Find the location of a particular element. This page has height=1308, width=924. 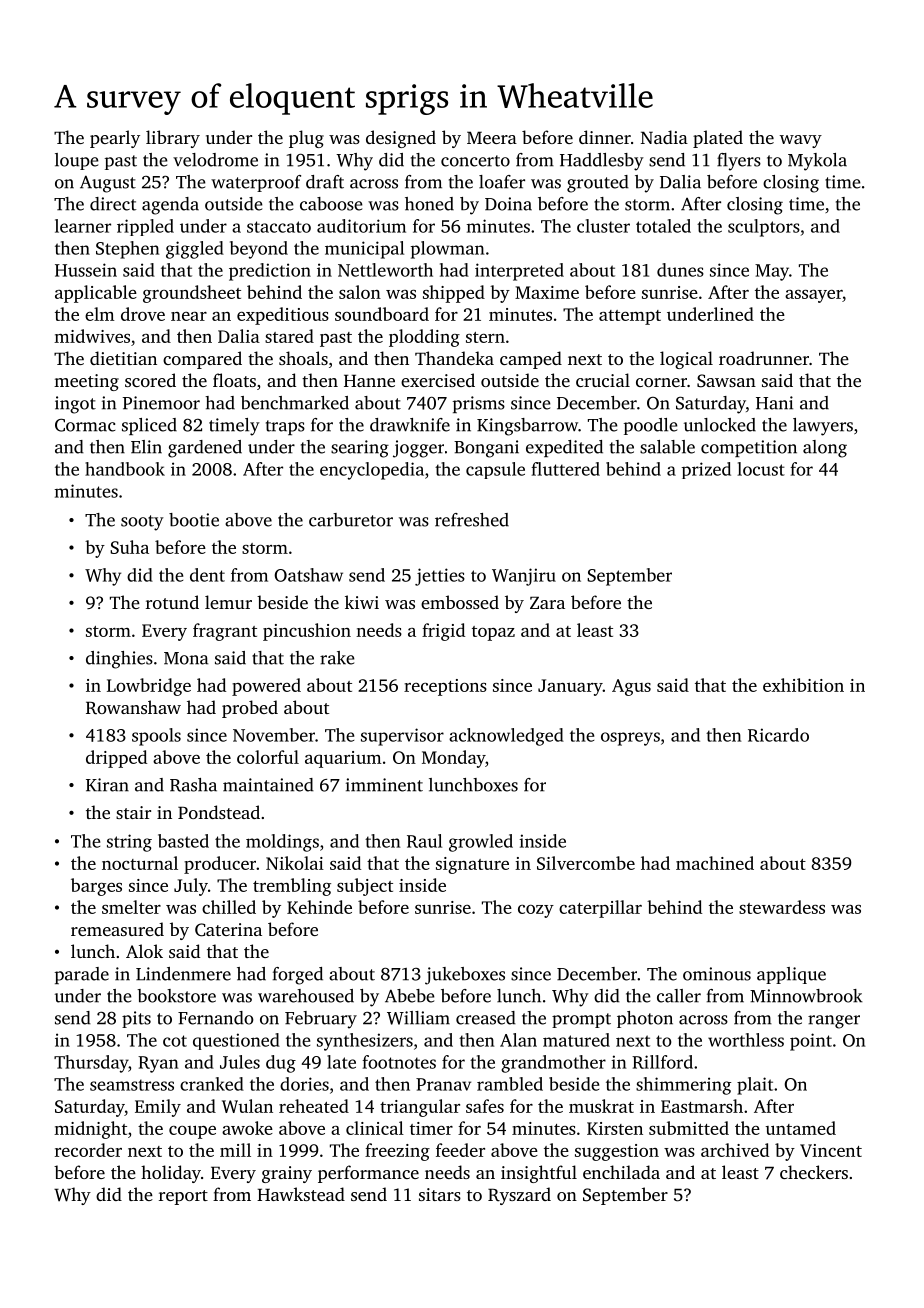

recorder is located at coordinates (88, 1150).
